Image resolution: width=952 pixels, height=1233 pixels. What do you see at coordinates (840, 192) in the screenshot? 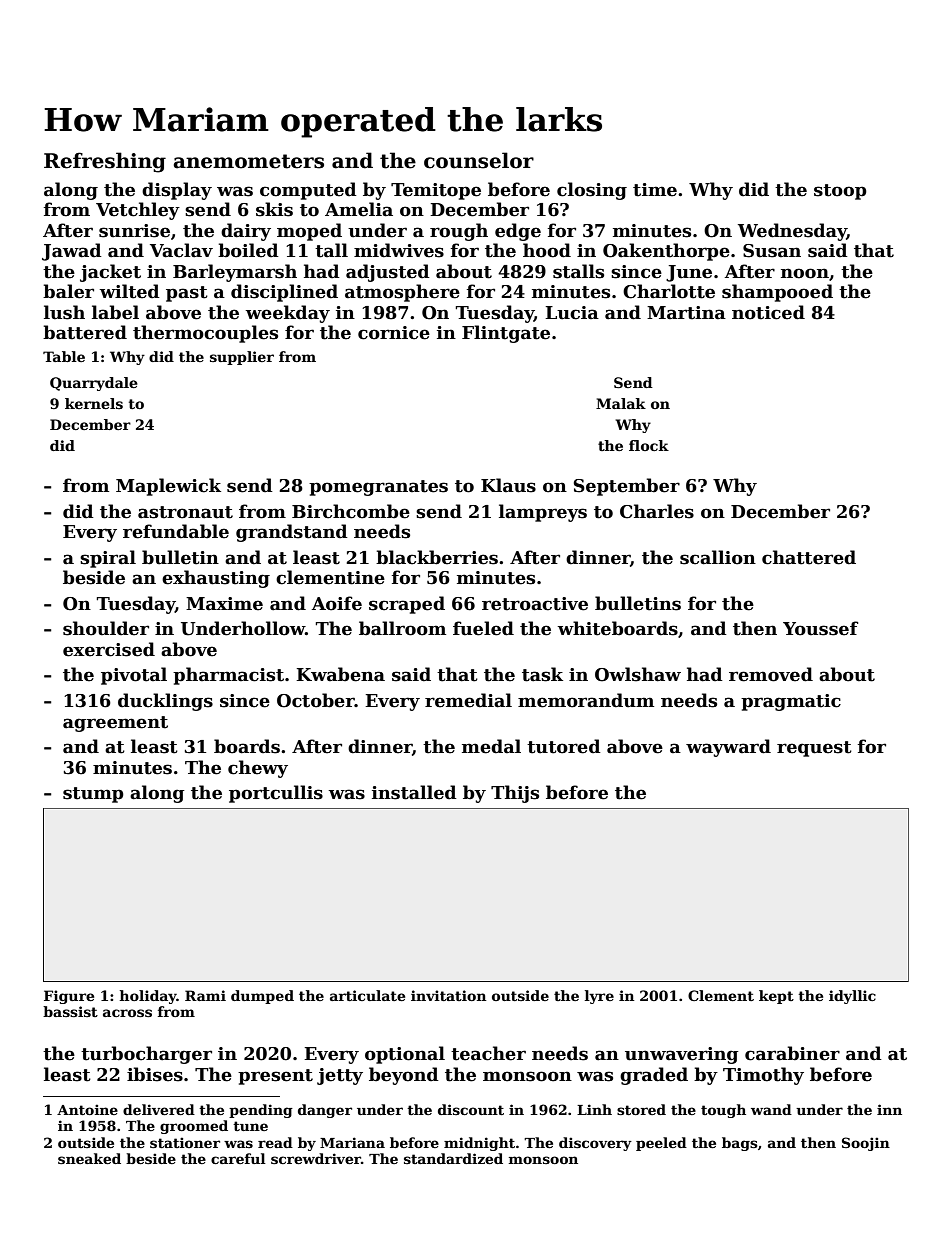
I see `stoop` at bounding box center [840, 192].
